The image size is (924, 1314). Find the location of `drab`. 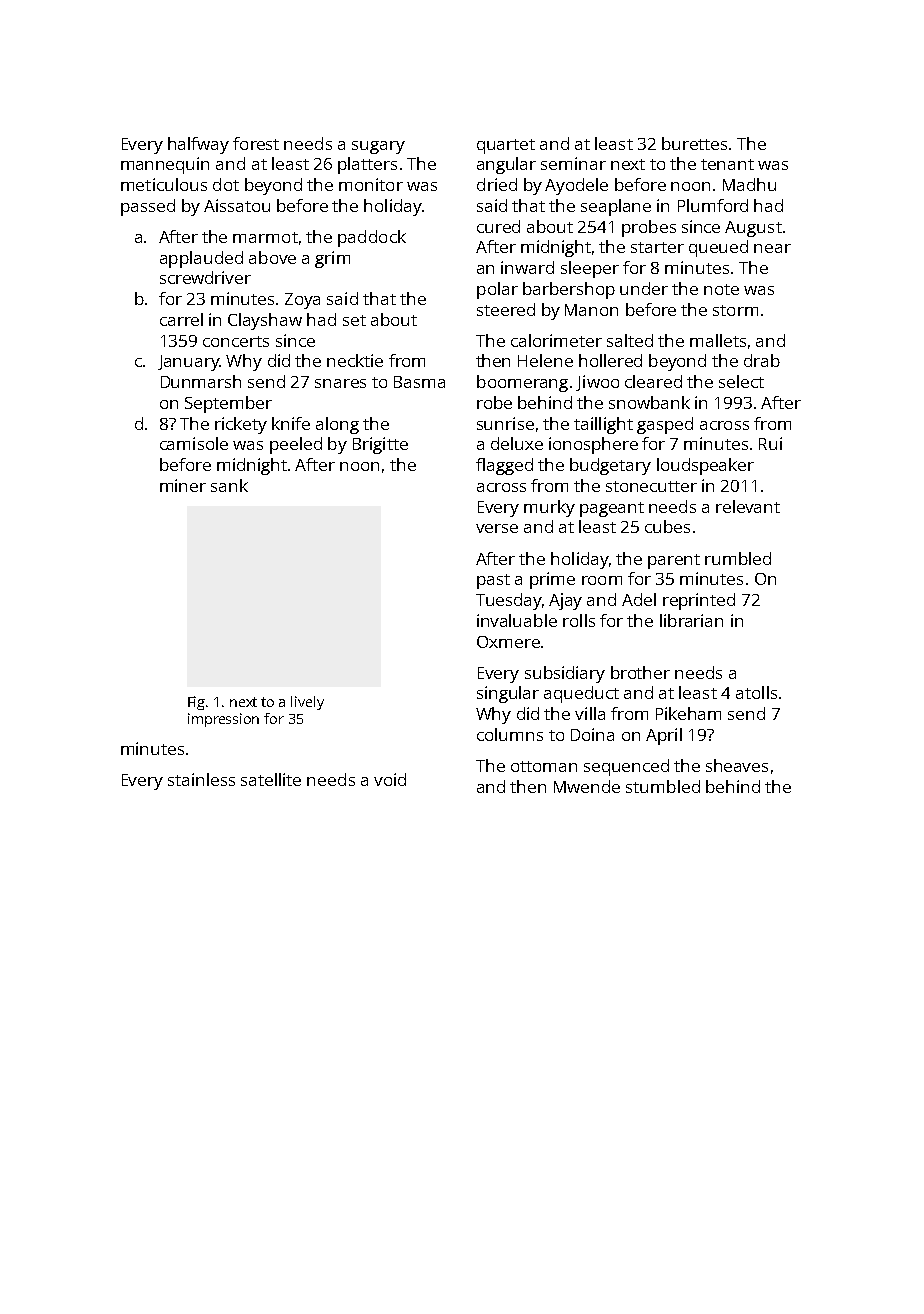

drab is located at coordinates (762, 360).
